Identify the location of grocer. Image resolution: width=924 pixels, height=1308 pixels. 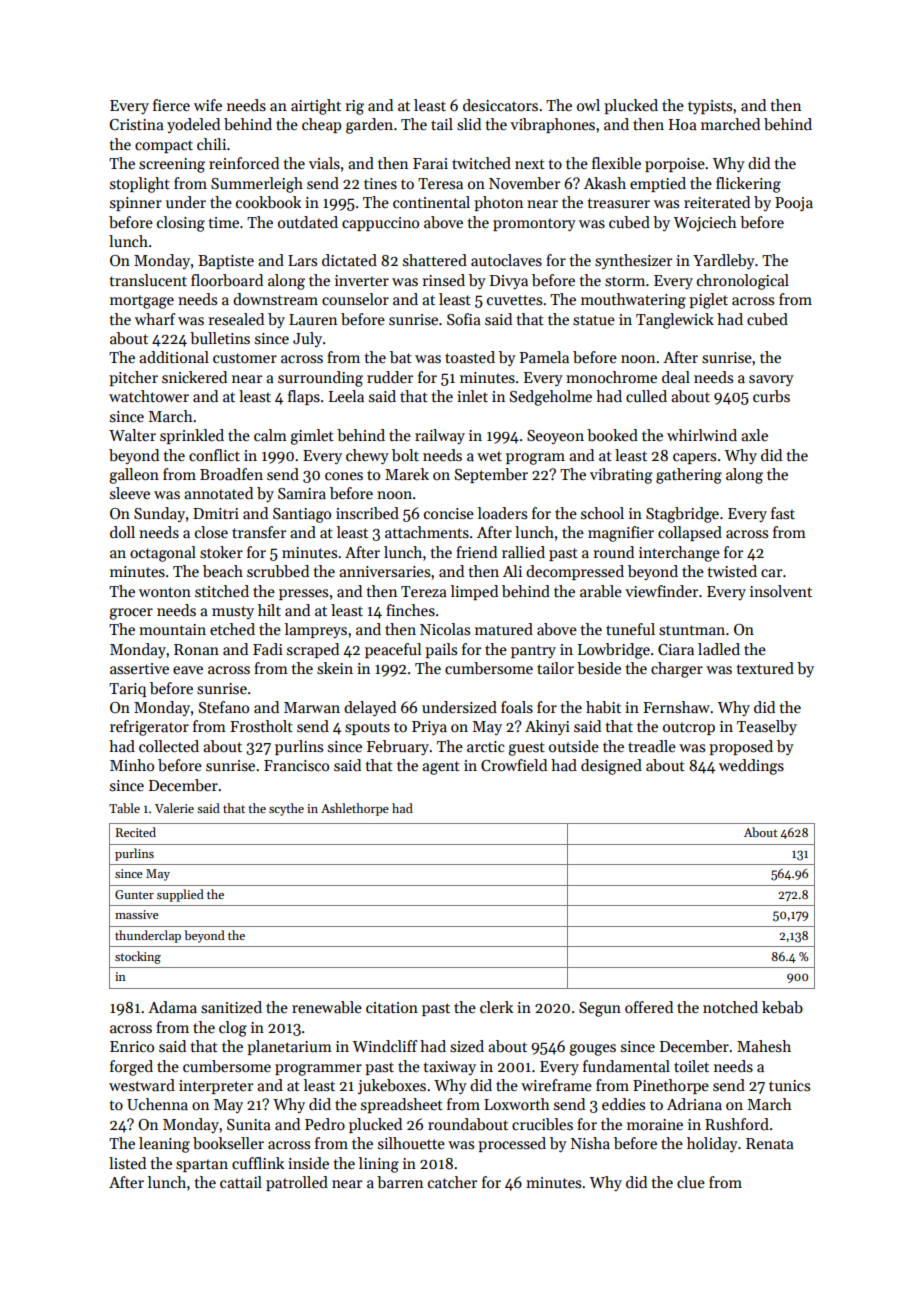
(131, 614).
